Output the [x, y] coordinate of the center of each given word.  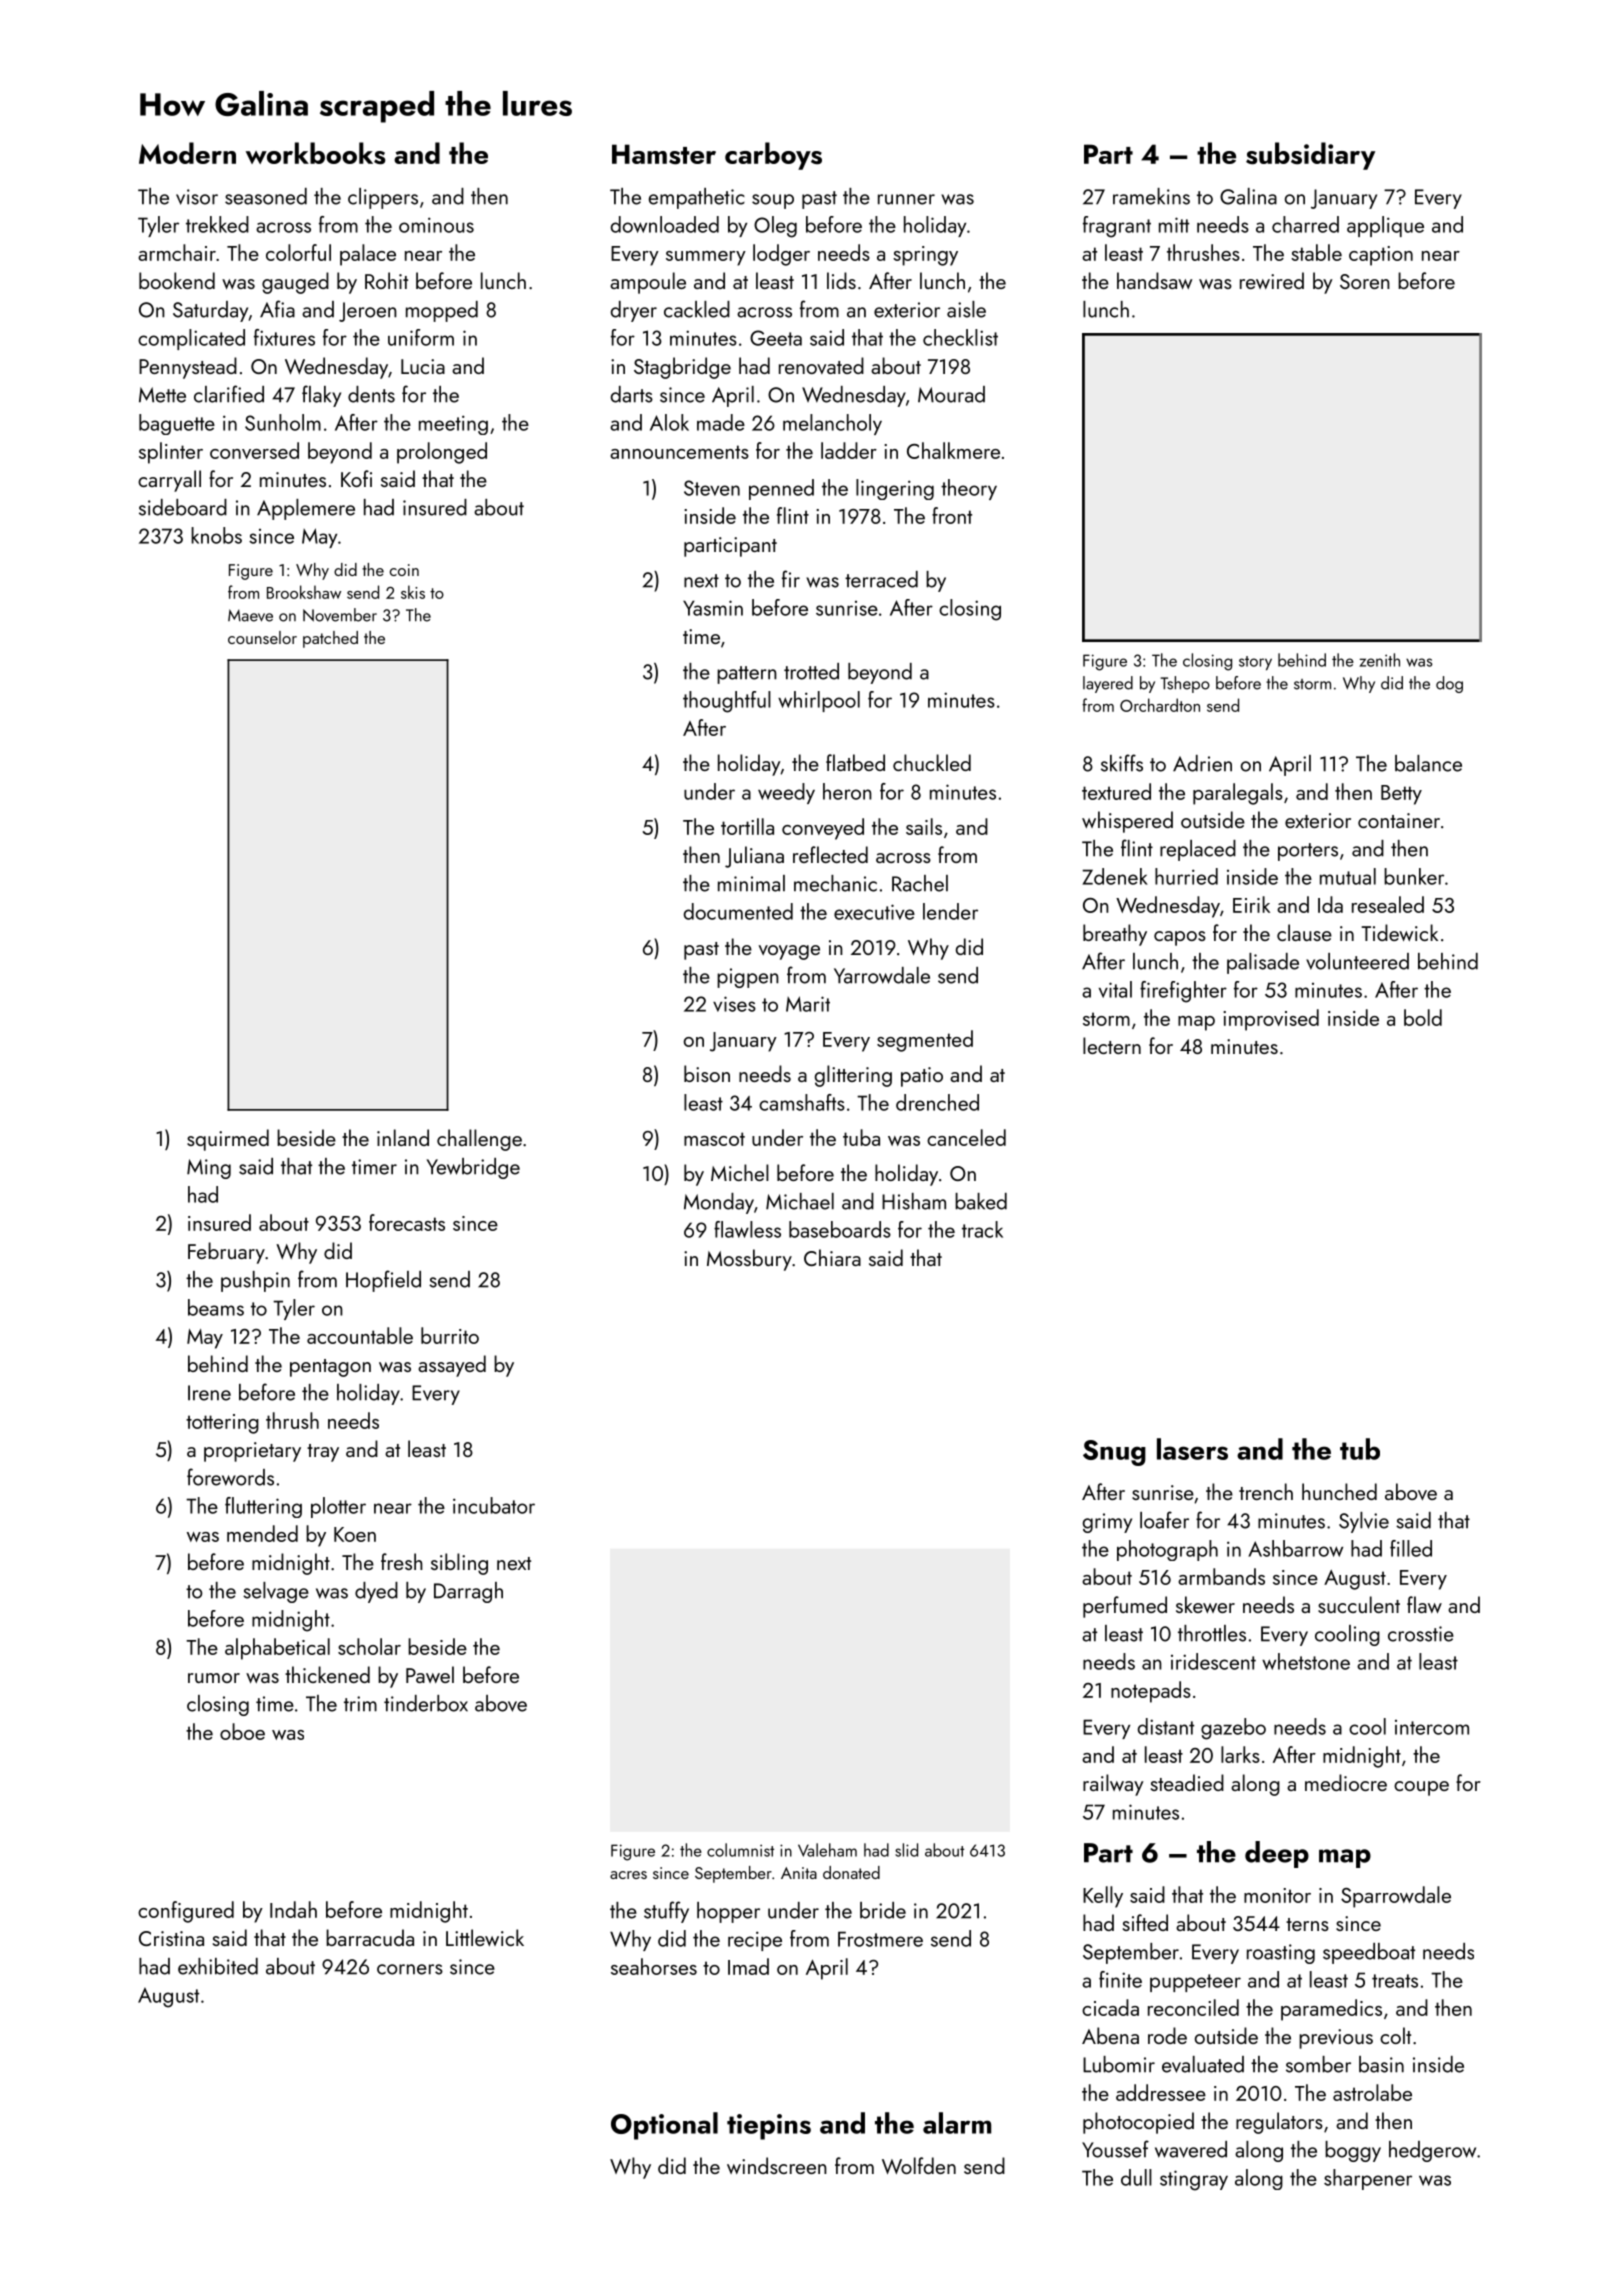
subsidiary [1310, 156]
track [982, 1229]
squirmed [228, 1140]
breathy [1115, 935]
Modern [187, 153]
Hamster [664, 154]
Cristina [171, 1938]
